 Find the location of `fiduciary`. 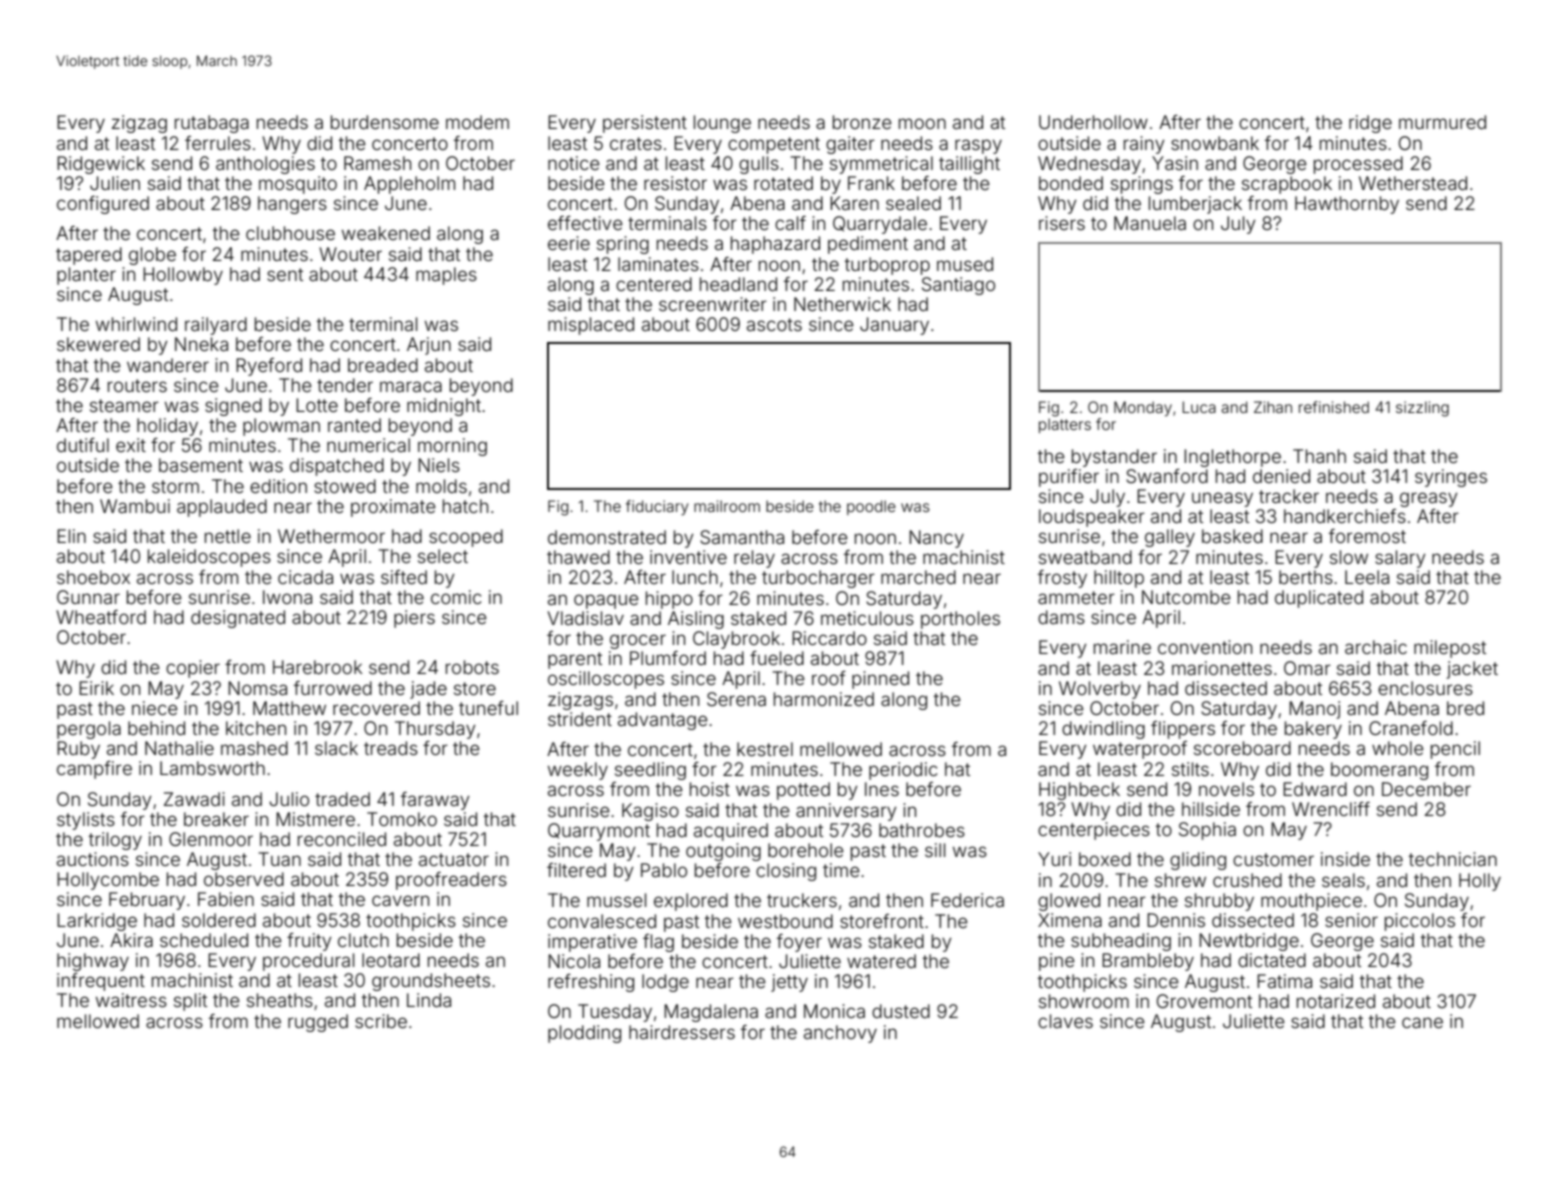

fiduciary is located at coordinates (657, 508).
